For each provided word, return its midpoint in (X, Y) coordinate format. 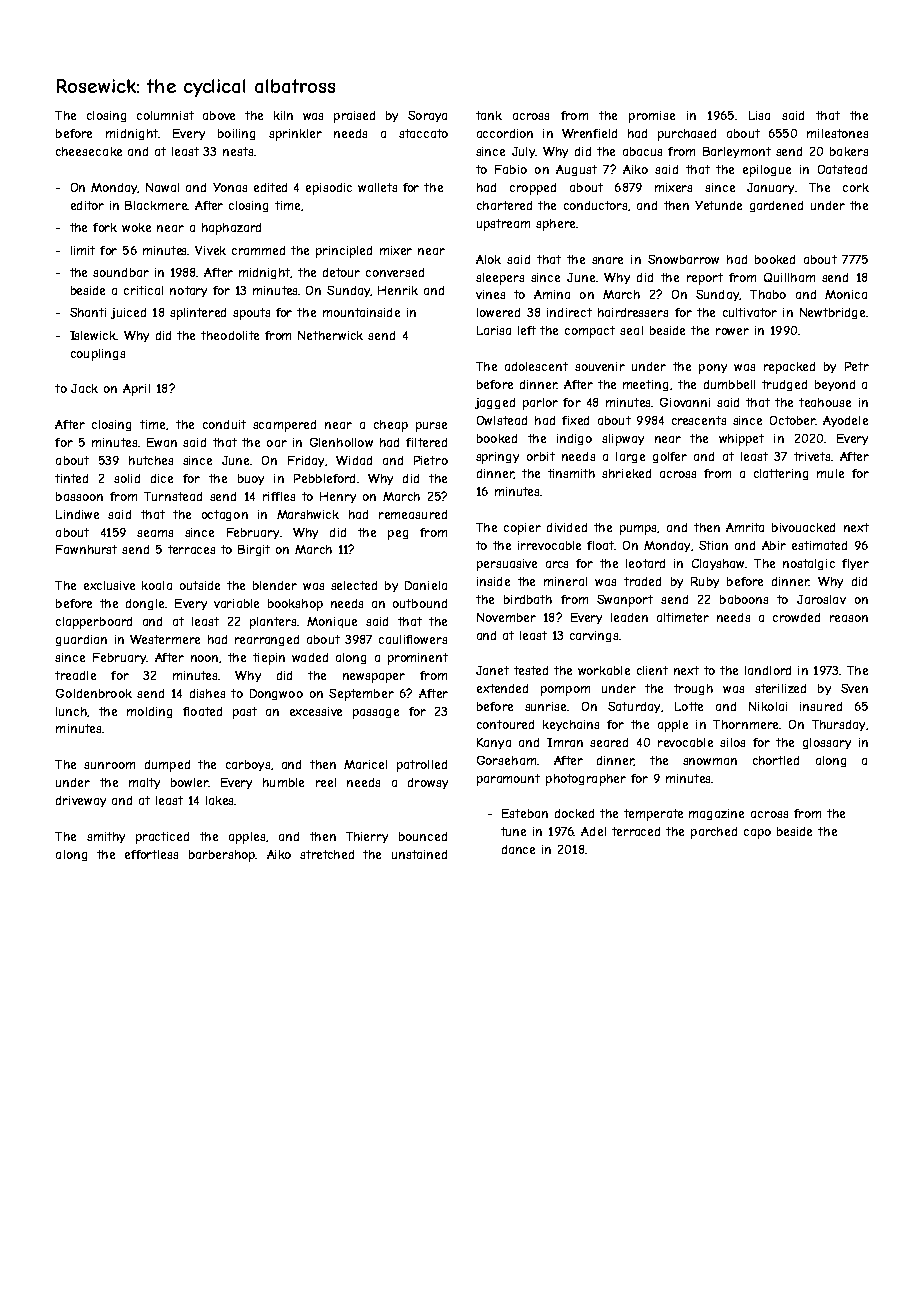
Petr (857, 366)
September (361, 695)
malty (144, 783)
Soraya (427, 116)
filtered (426, 442)
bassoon (79, 496)
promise (652, 117)
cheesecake (89, 151)
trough (693, 689)
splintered (198, 314)
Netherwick (330, 335)
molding (149, 712)
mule (830, 473)
